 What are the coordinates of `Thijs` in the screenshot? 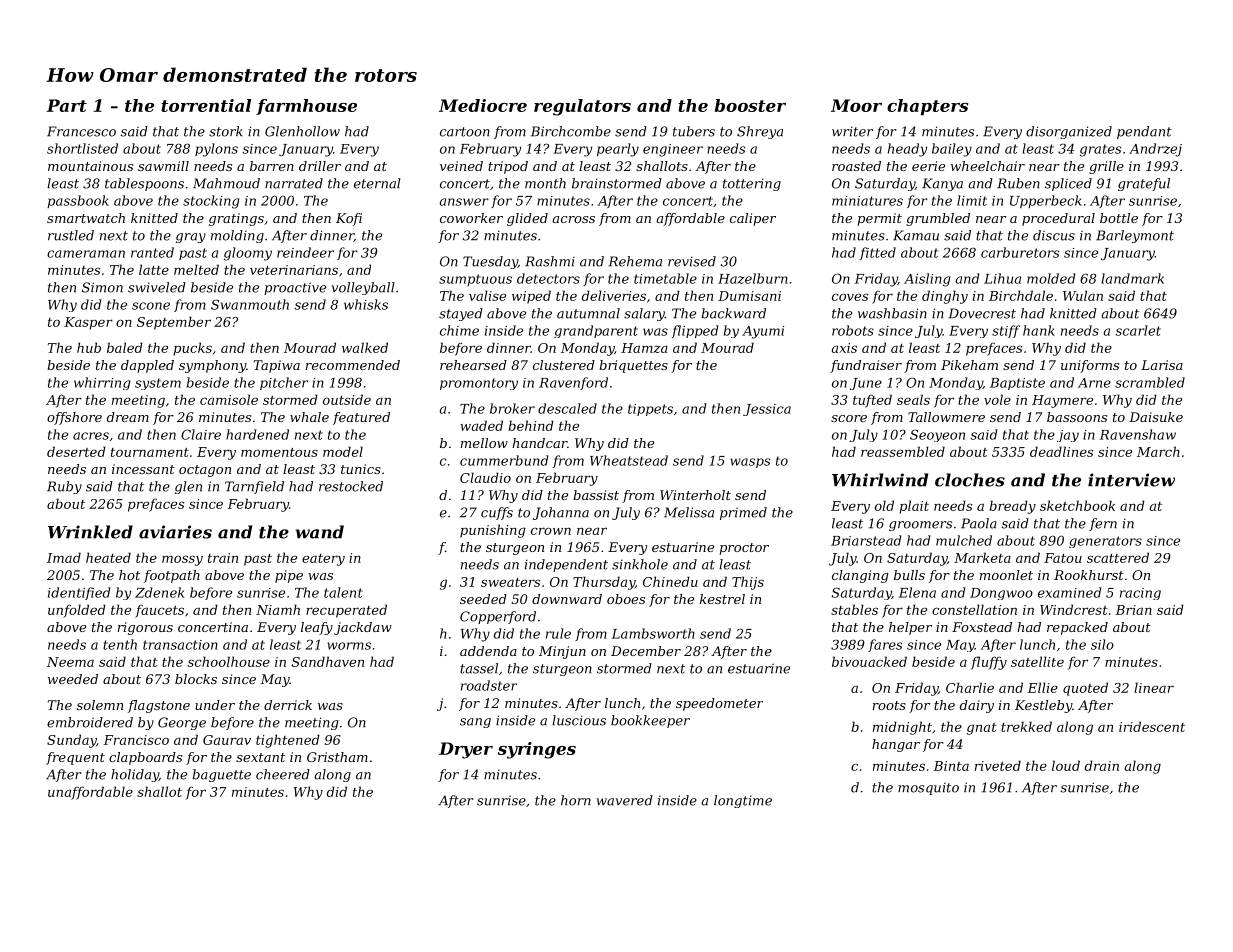 It's located at (748, 583).
